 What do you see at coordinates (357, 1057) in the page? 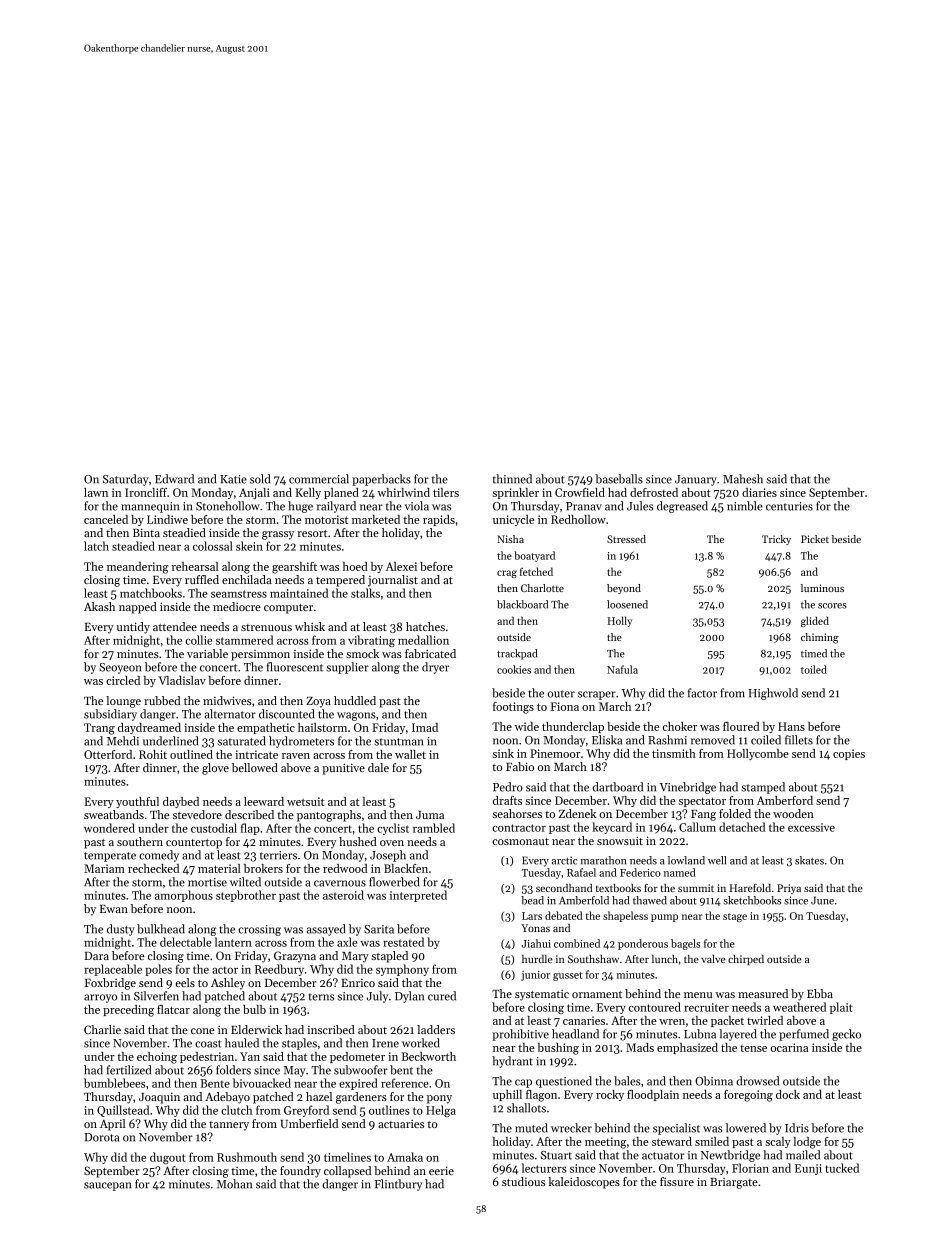
I see `pedometer` at bounding box center [357, 1057].
